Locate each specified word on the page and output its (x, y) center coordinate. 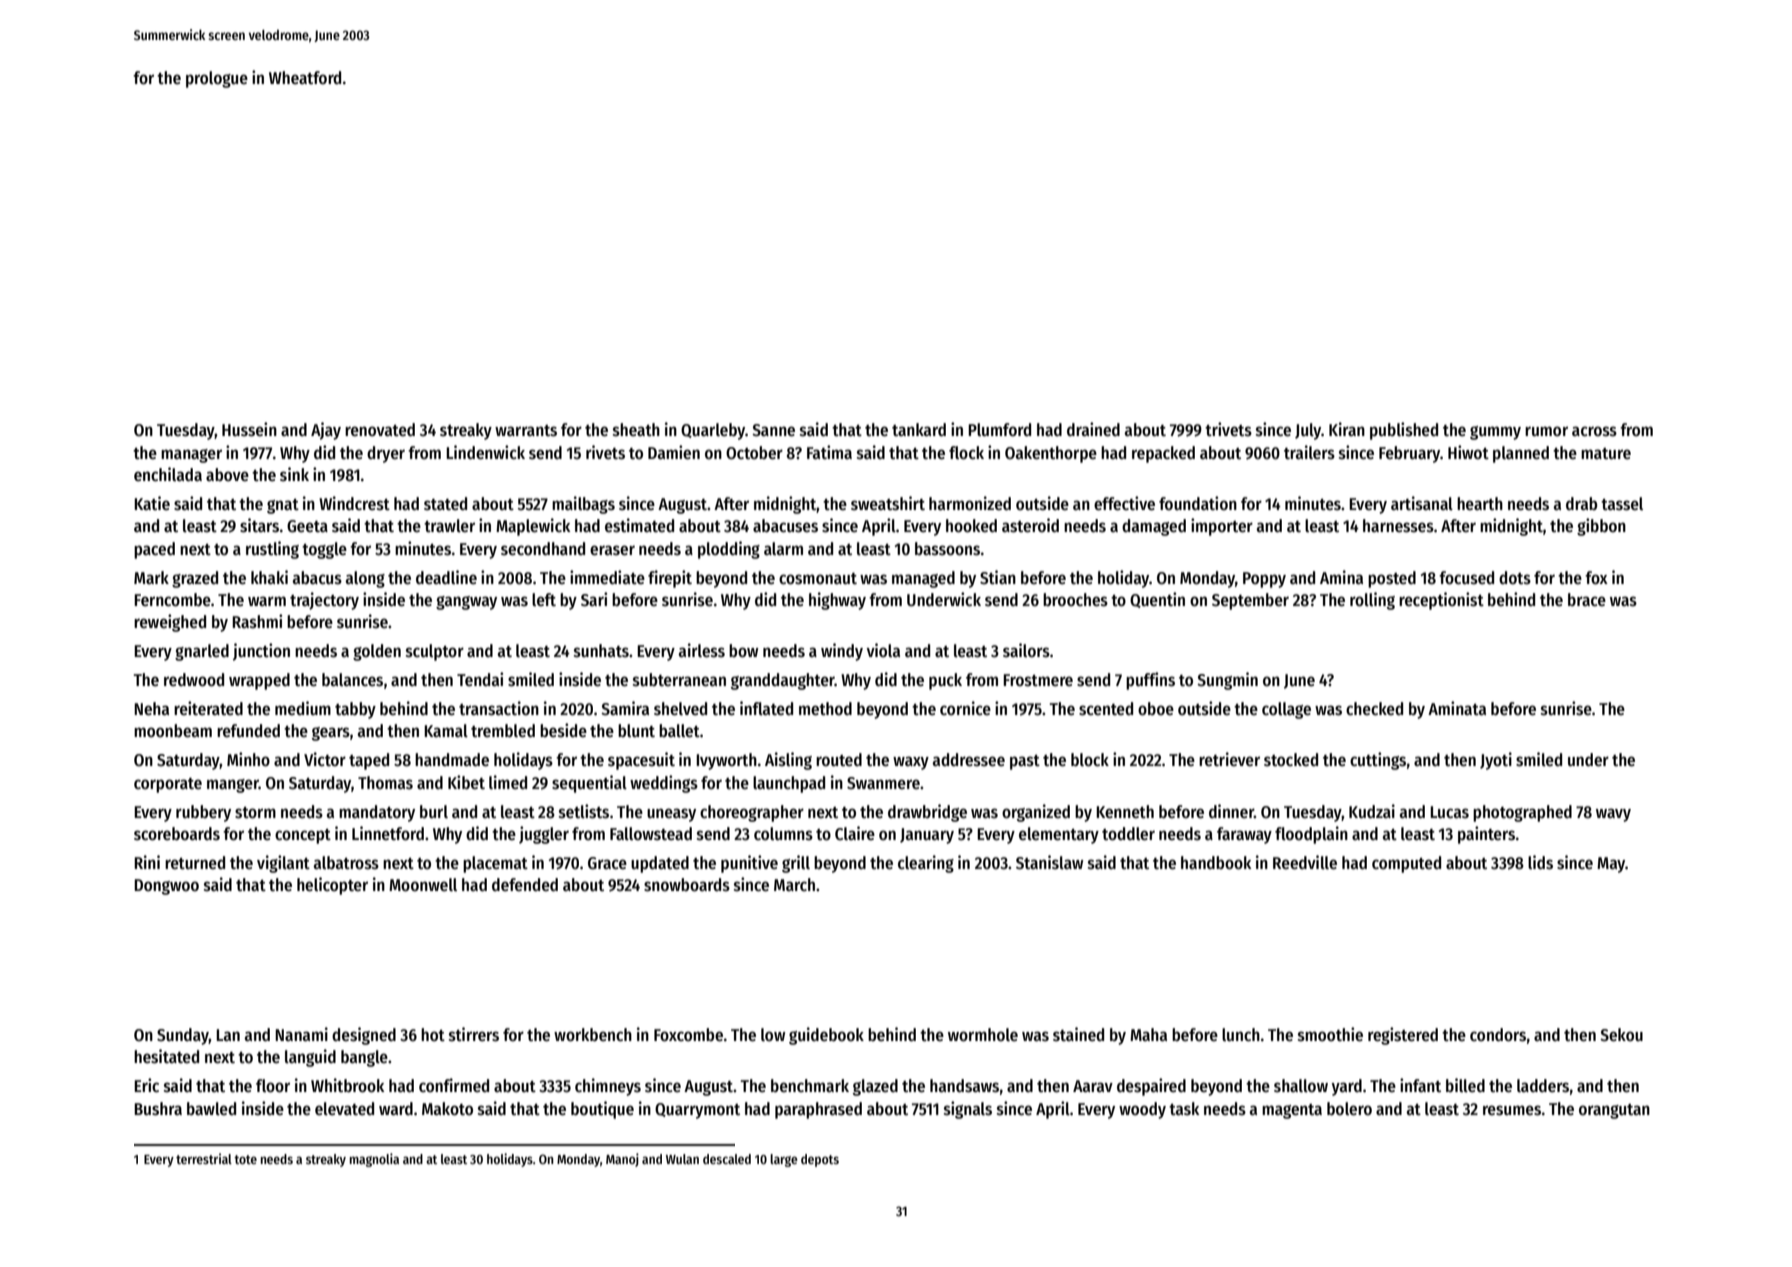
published (1404, 431)
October (754, 453)
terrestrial (204, 1158)
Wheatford (305, 78)
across (1594, 431)
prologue (217, 79)
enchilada (168, 474)
